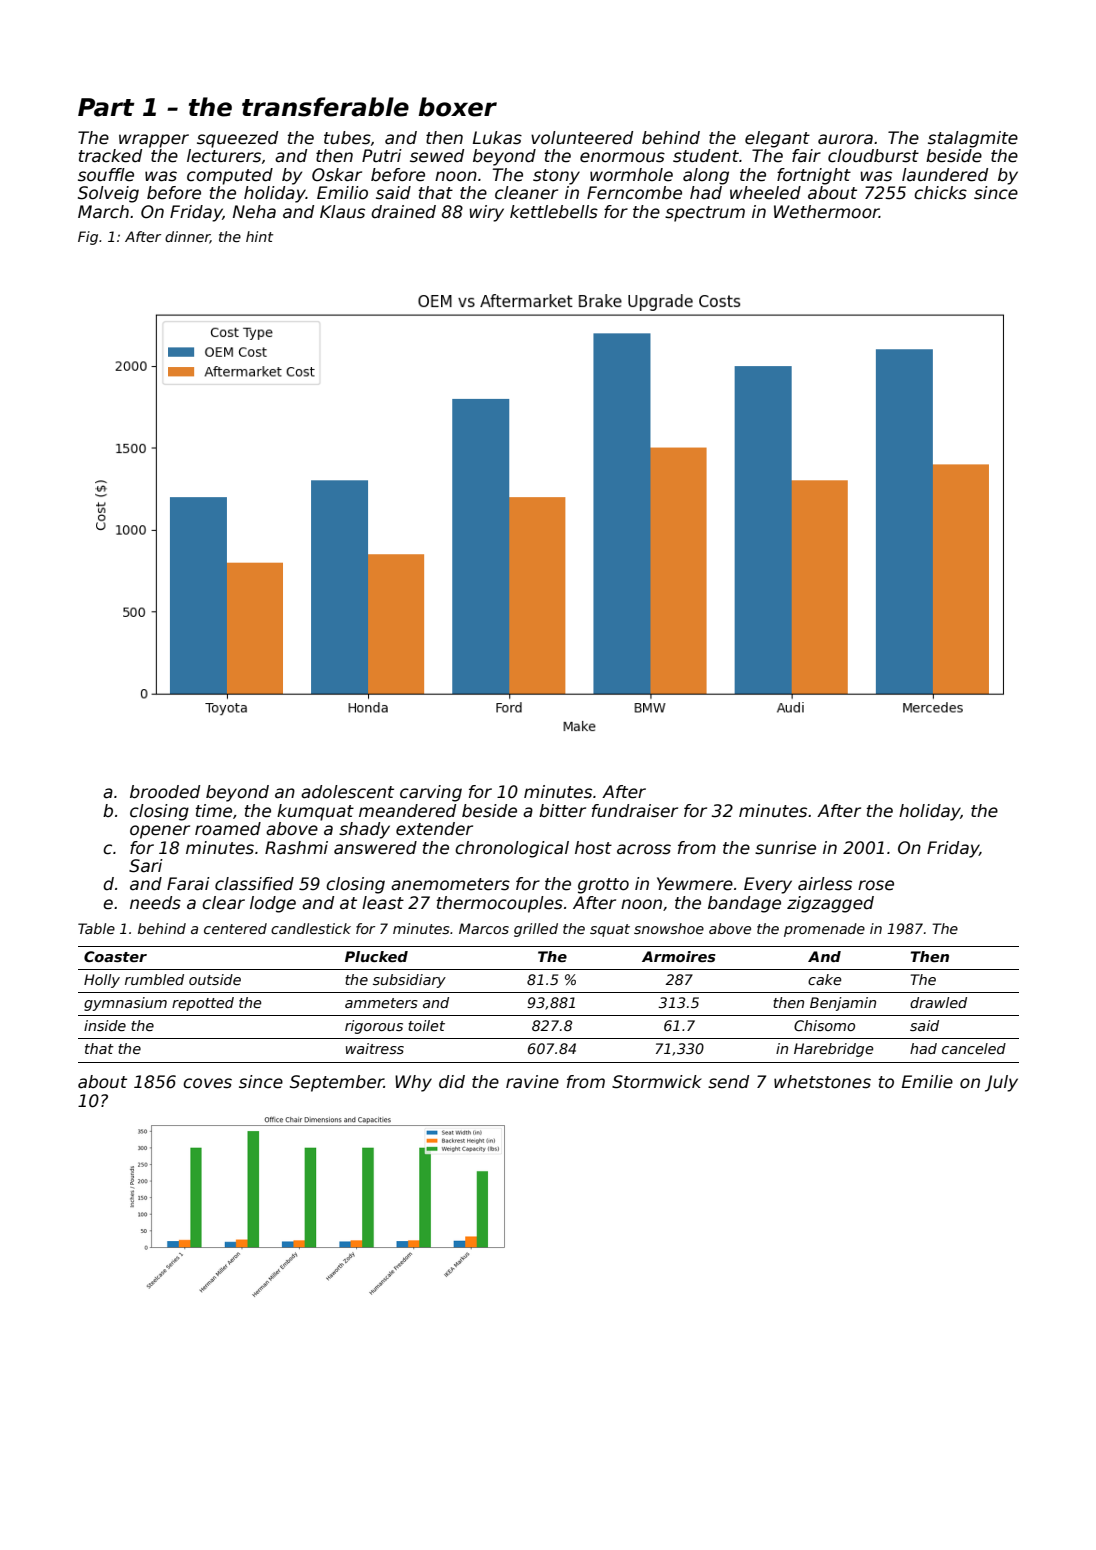 This screenshot has width=1096, height=1550. I want to click on fundraiser, so click(635, 811).
